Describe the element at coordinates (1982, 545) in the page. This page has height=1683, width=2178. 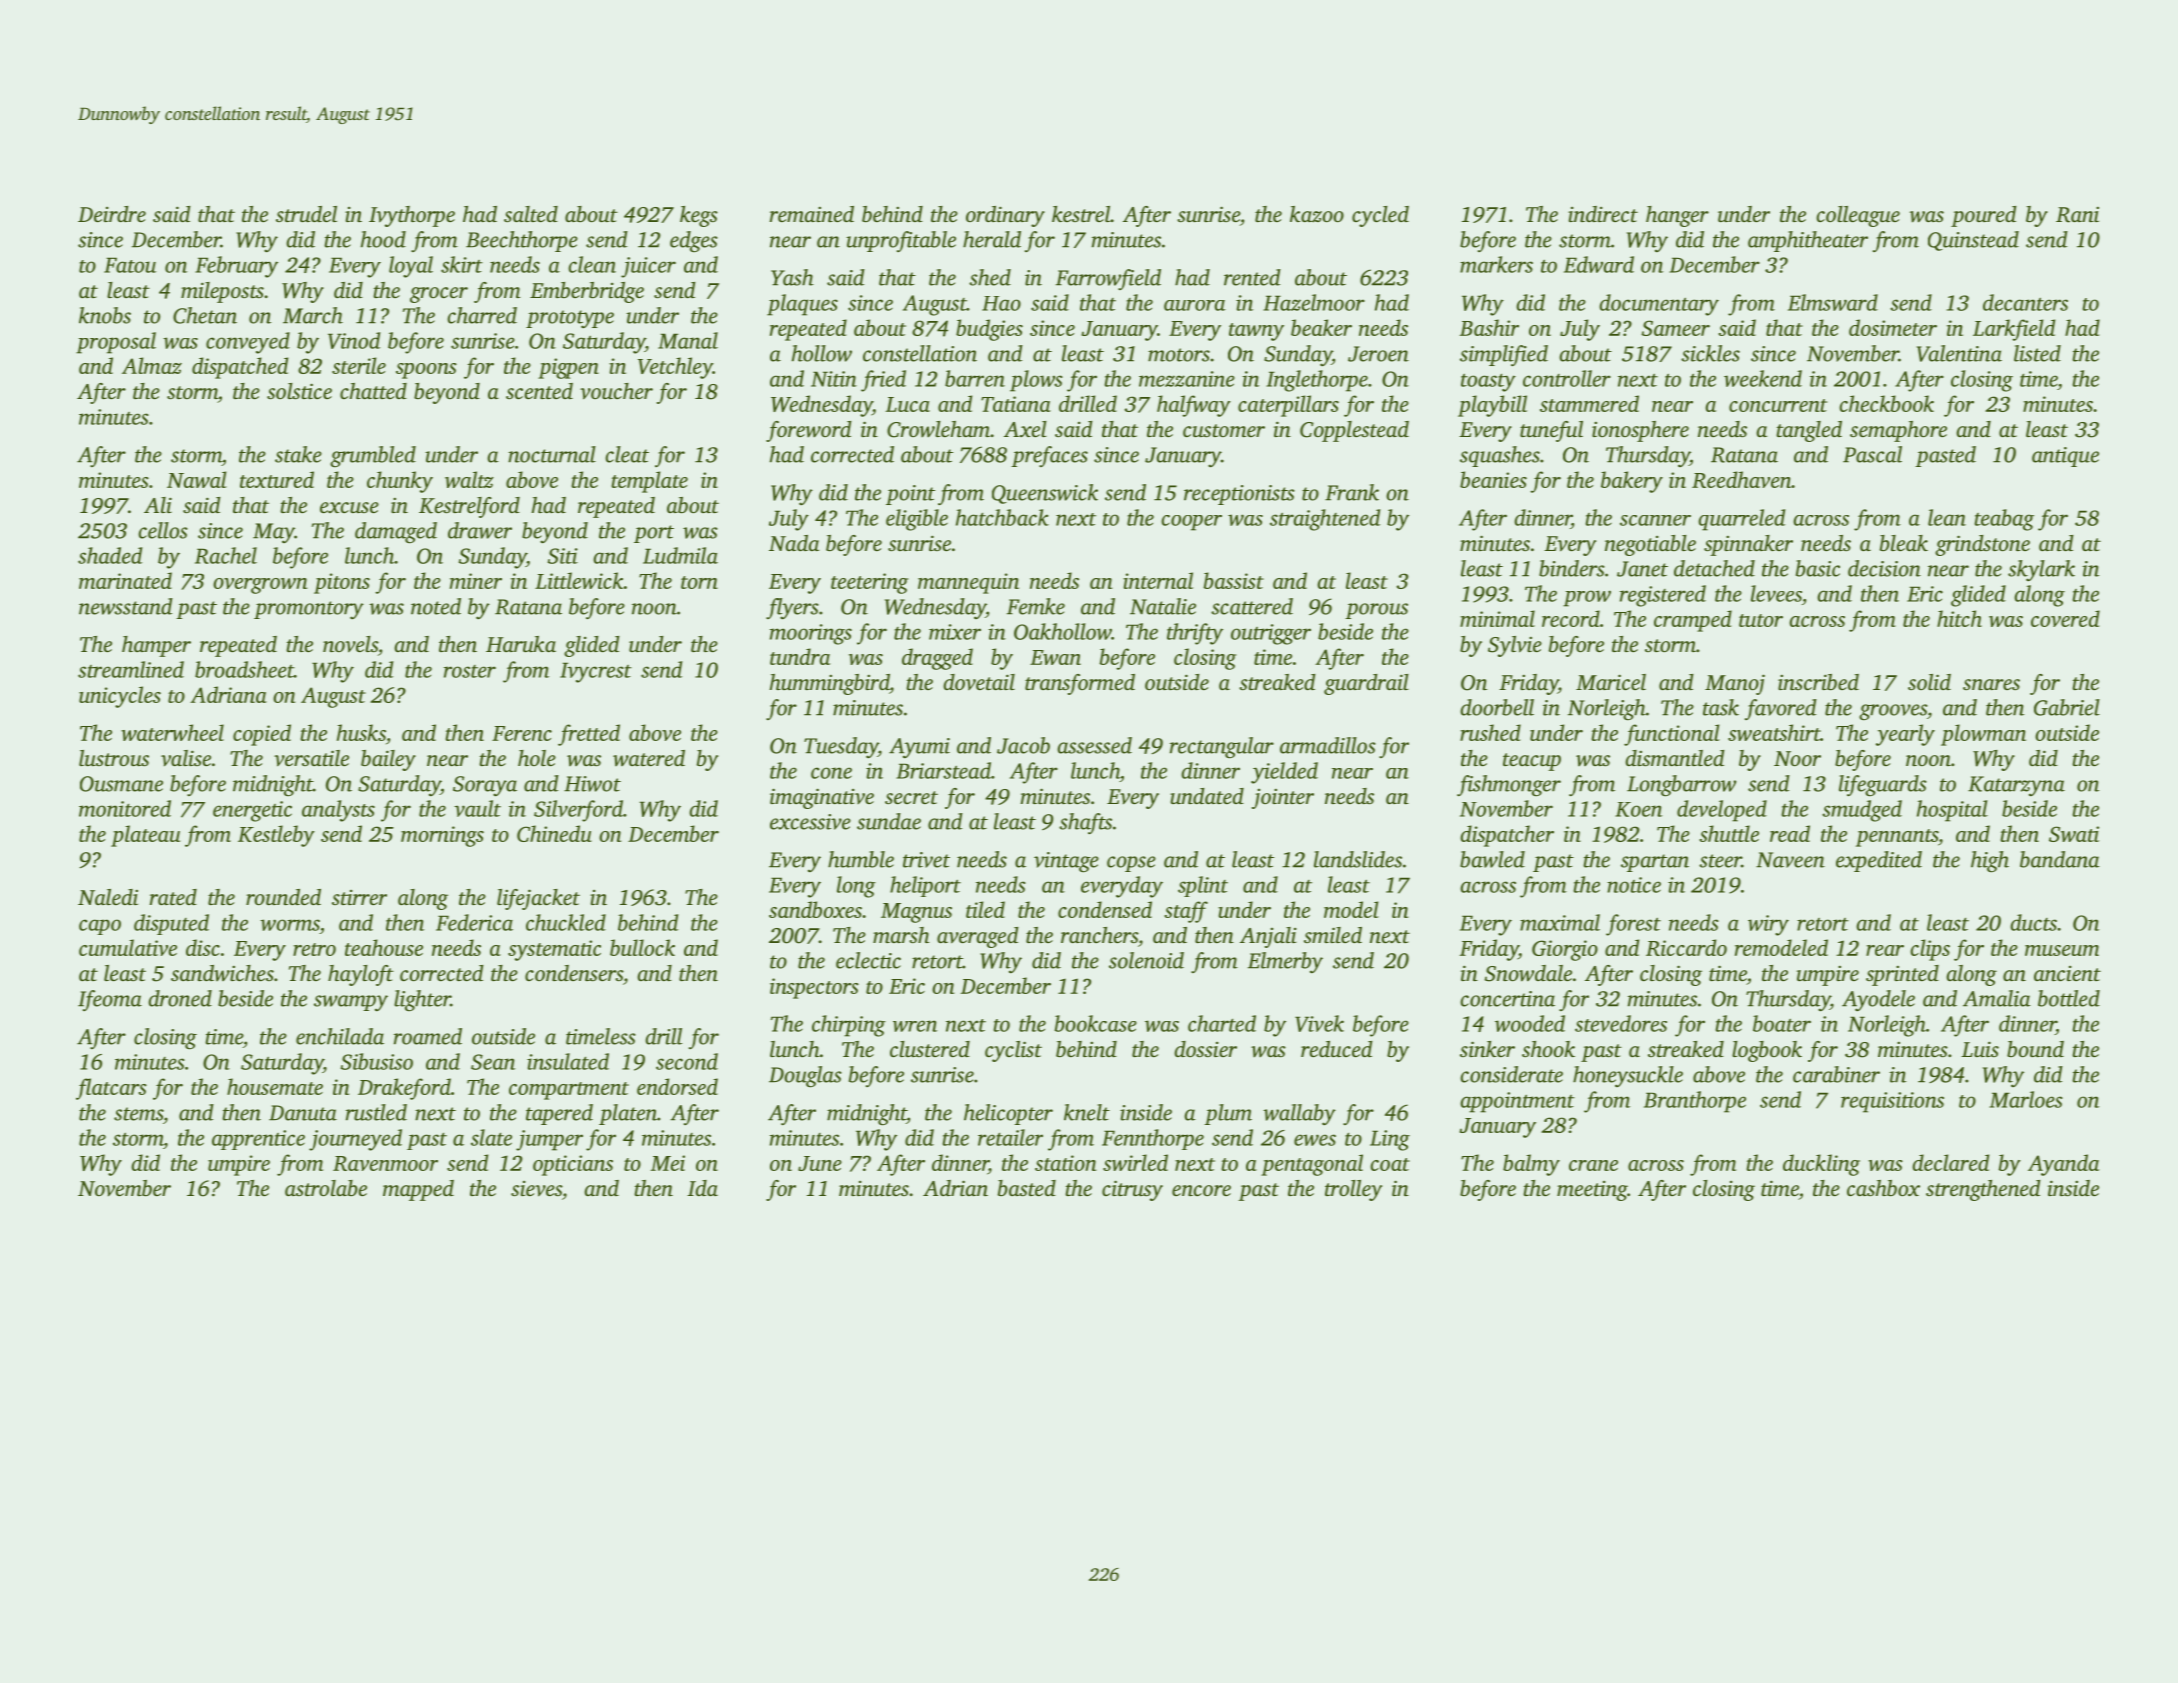
I see `grindstone` at that location.
